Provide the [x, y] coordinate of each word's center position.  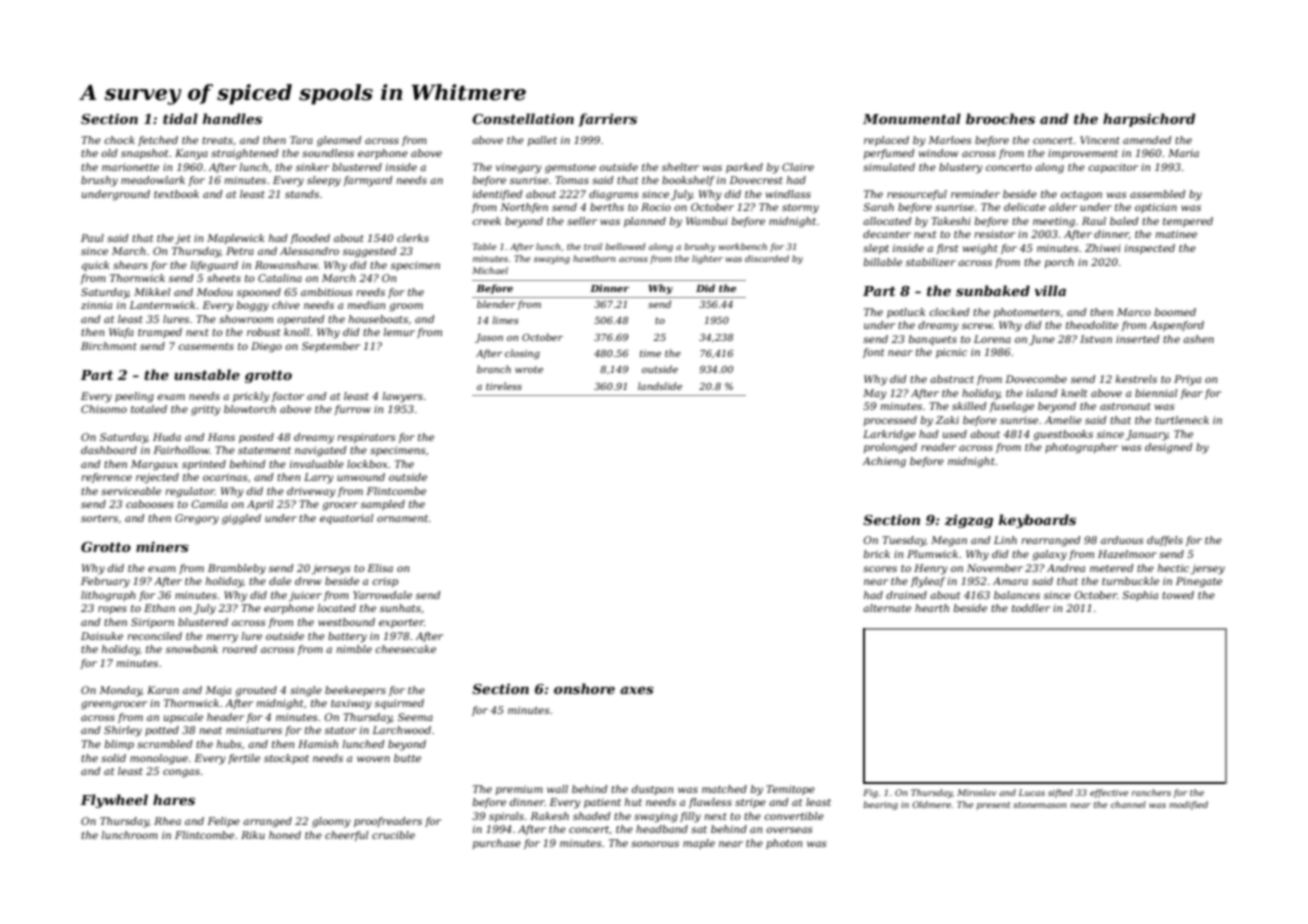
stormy [800, 209]
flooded [310, 239]
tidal [180, 118]
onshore [584, 688]
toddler [1031, 608]
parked [744, 168]
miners [162, 546]
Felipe [223, 822]
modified [1188, 805]
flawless [710, 803]
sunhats [400, 608]
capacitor [1113, 168]
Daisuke [102, 636]
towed [1178, 595]
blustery [961, 168]
